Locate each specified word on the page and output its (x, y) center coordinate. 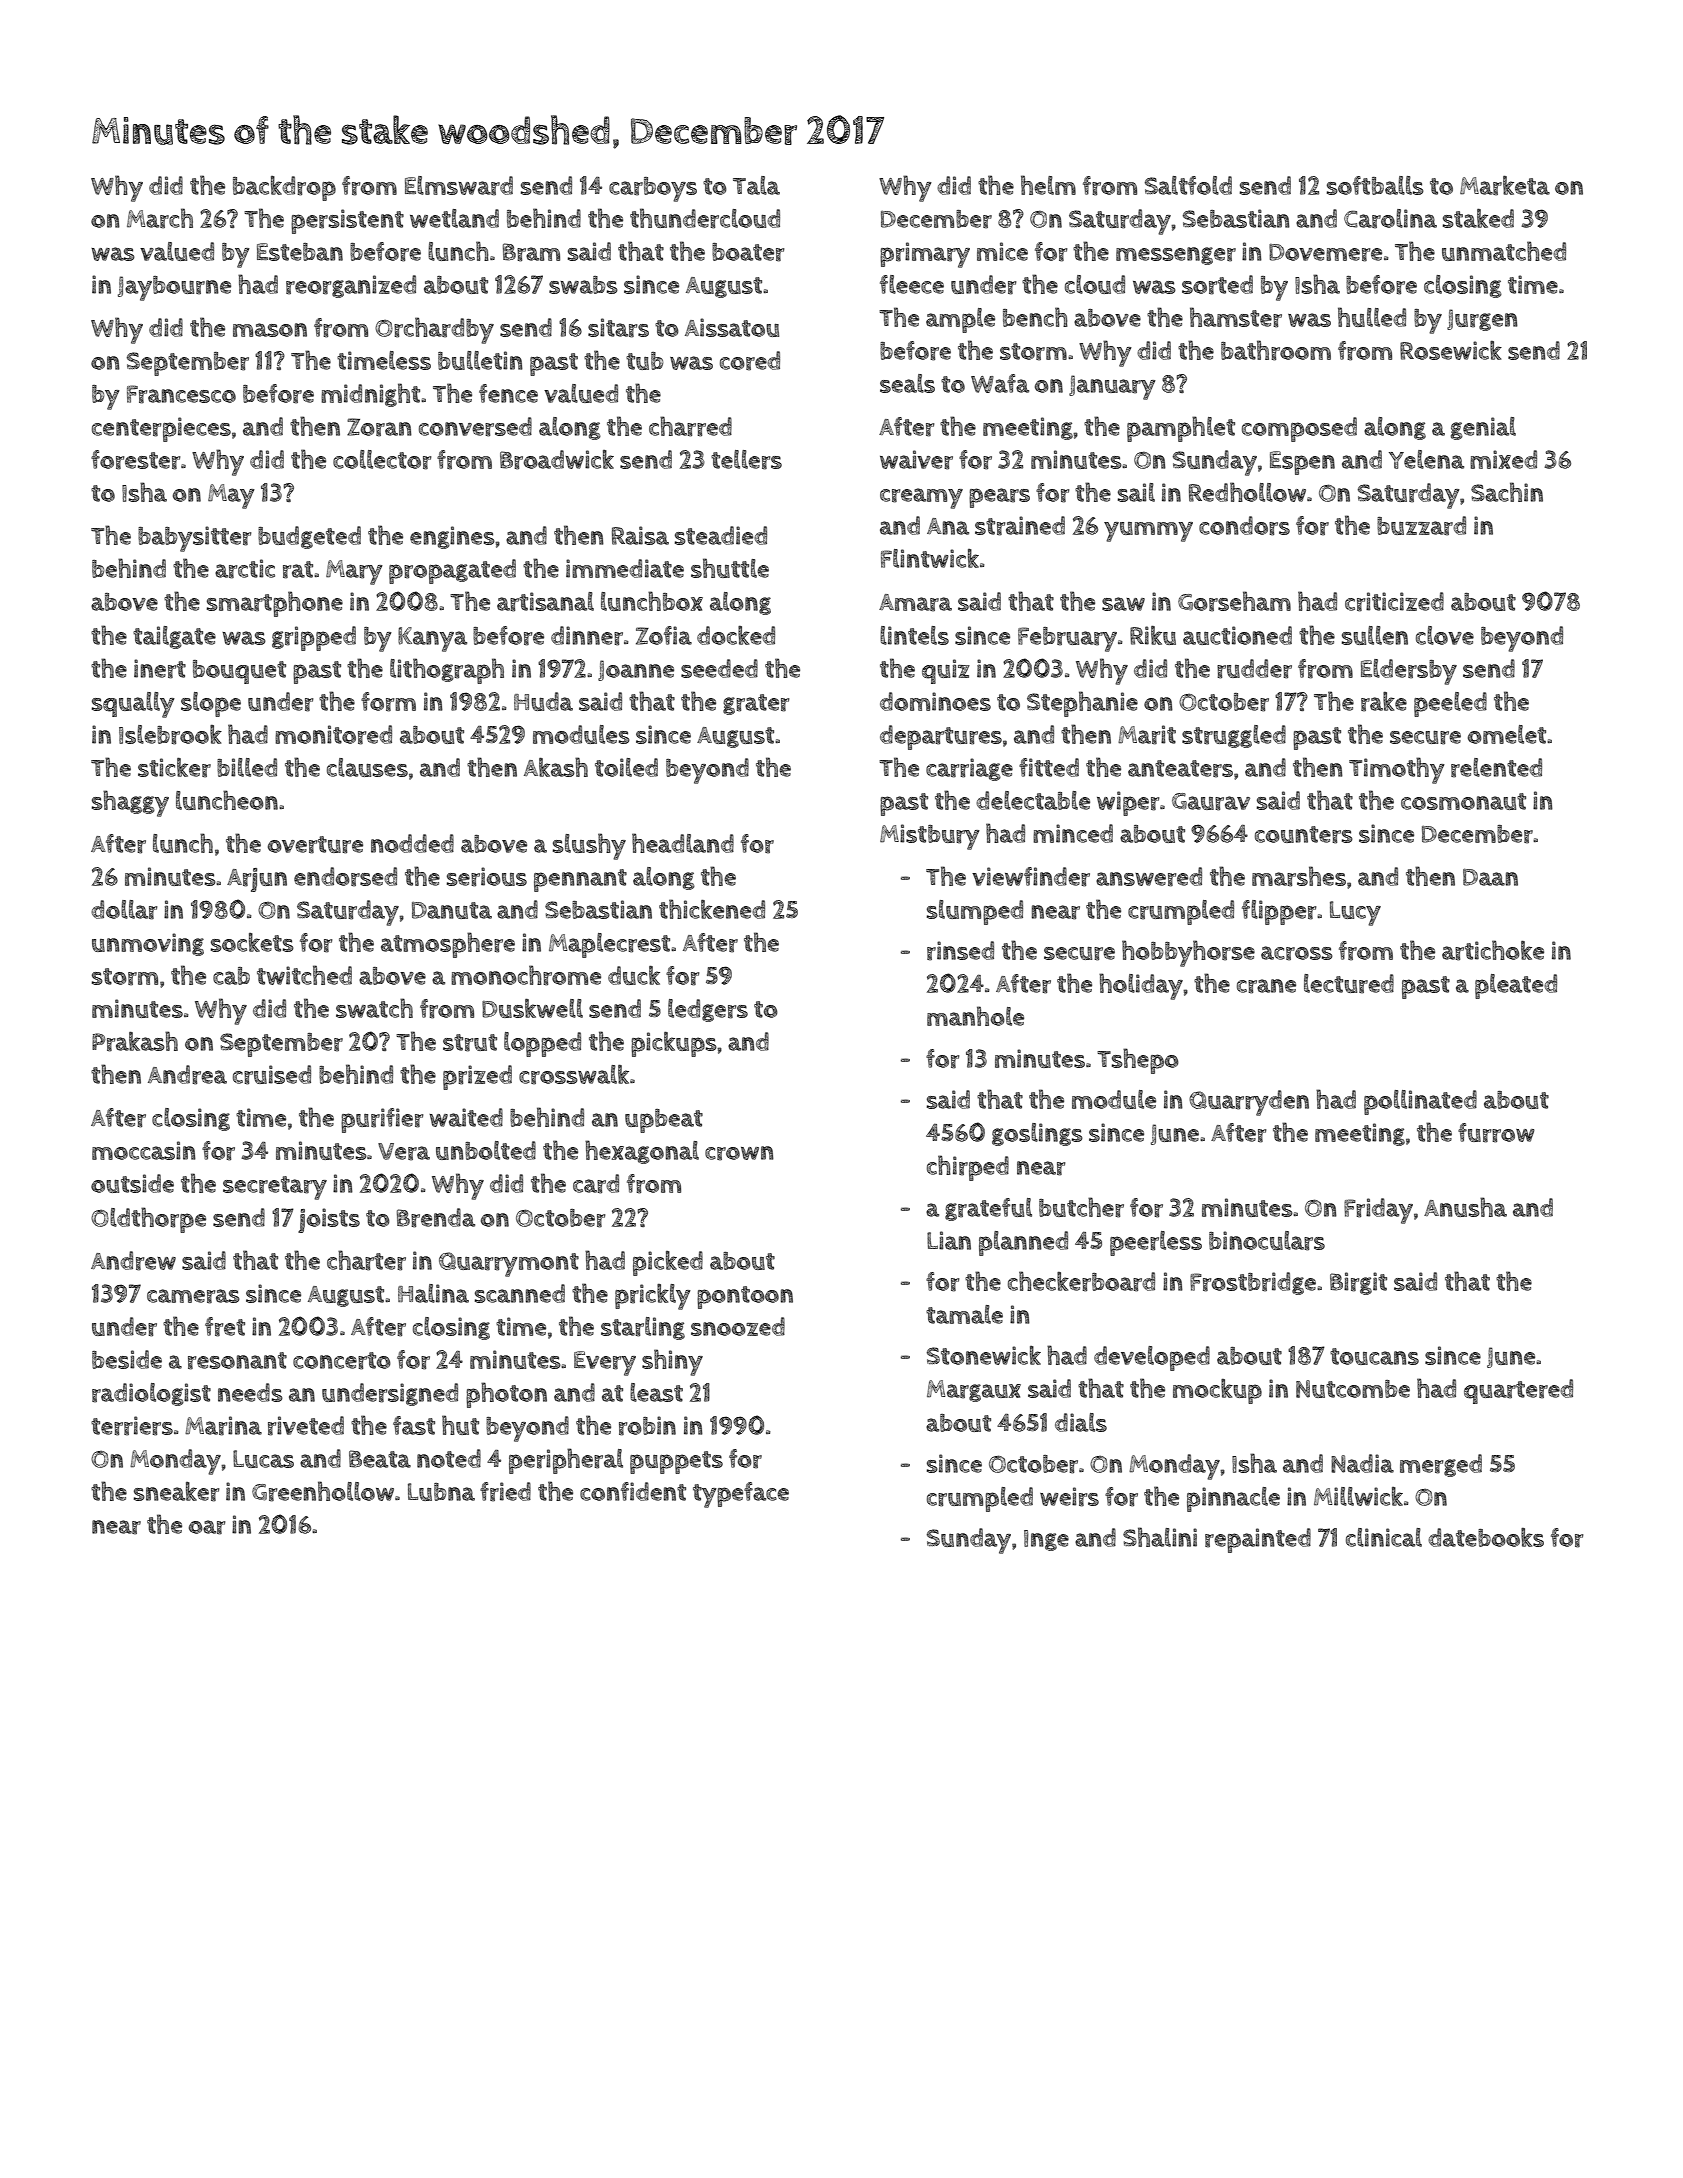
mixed (1503, 459)
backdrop (284, 188)
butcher (1081, 1207)
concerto (342, 1361)
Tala (756, 185)
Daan (1490, 877)
